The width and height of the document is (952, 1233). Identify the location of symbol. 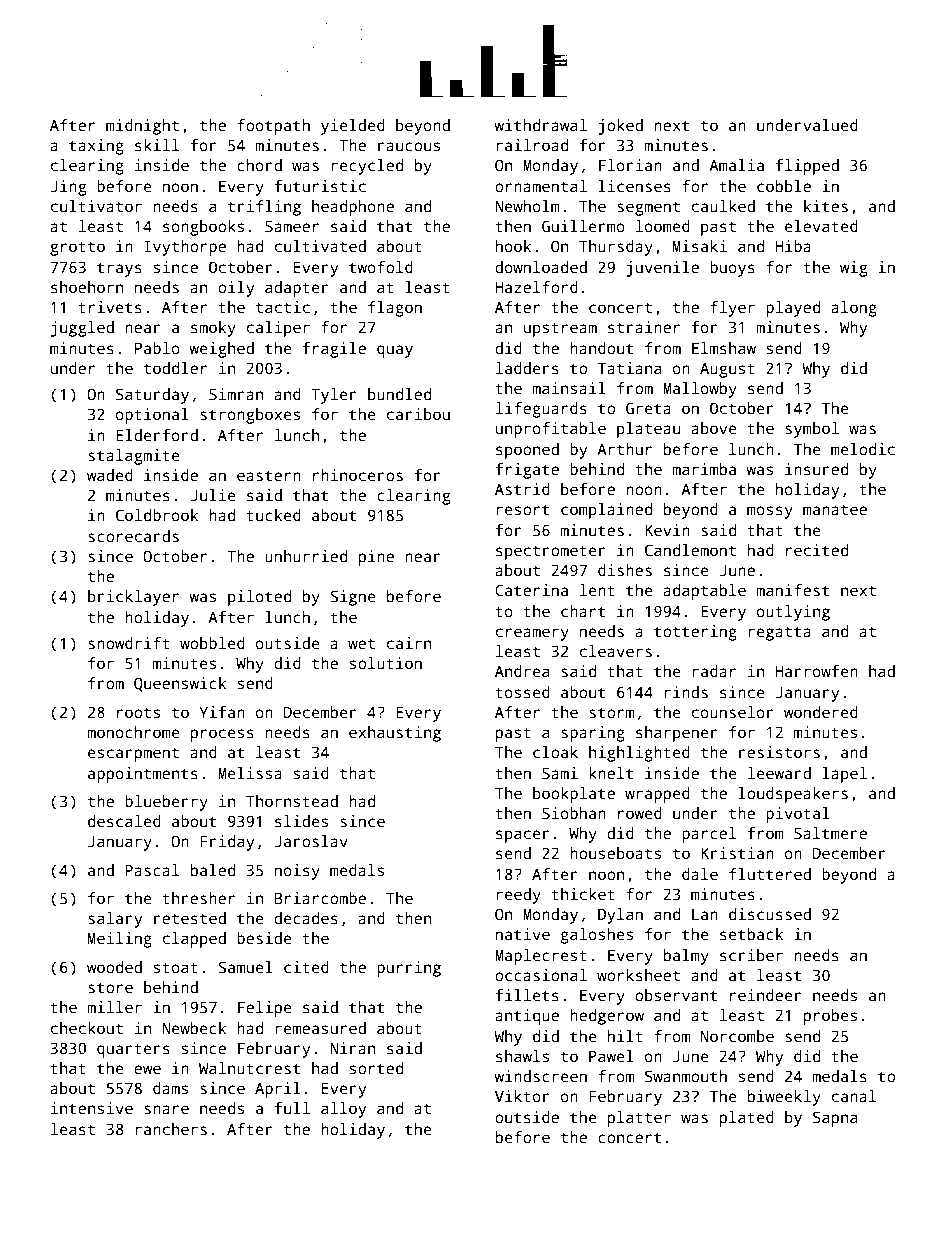
(812, 430).
